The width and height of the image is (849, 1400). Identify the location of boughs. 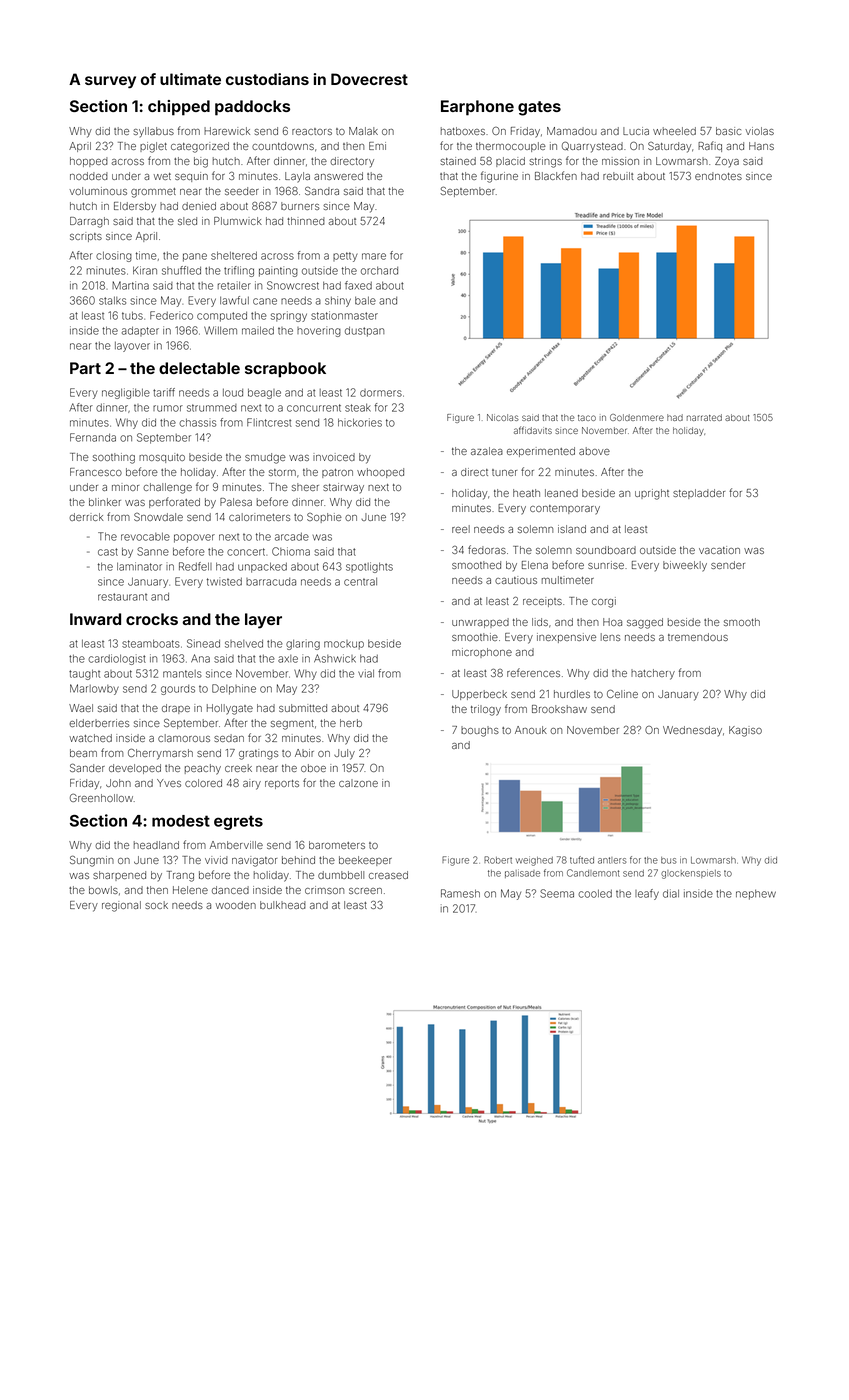
(480, 731).
